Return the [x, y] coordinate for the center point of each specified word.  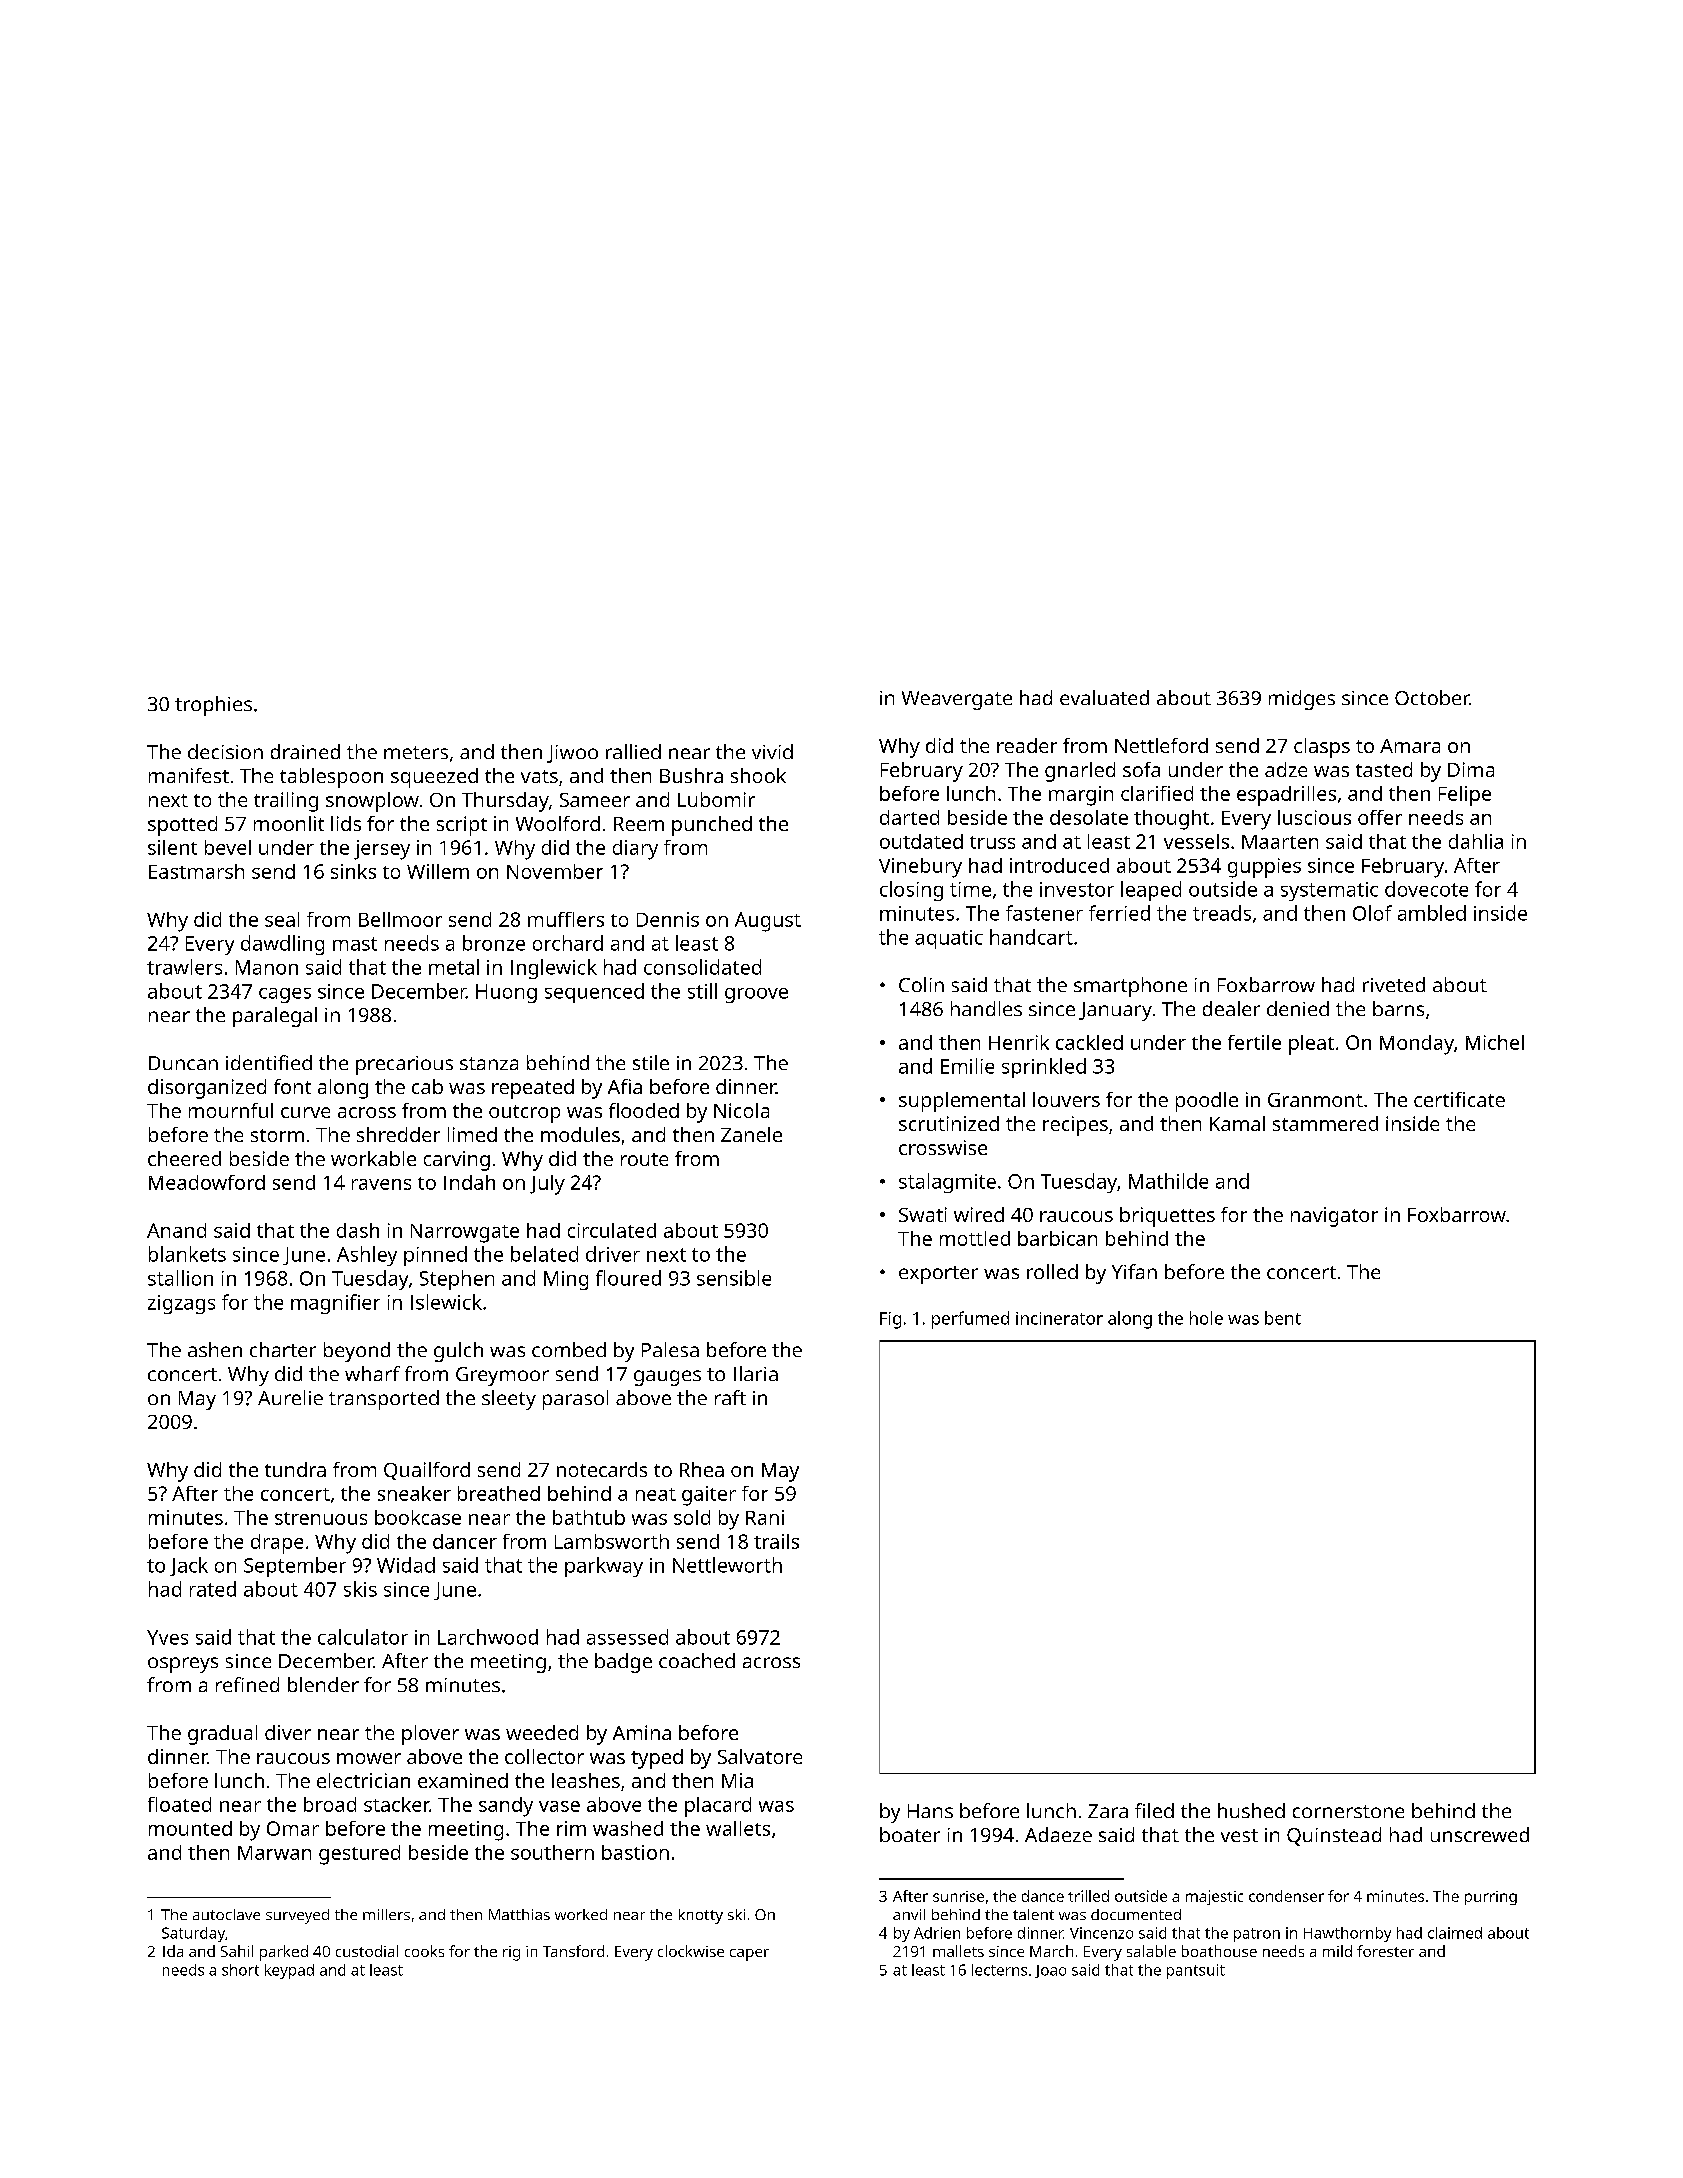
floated [179, 1804]
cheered [184, 1158]
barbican [1057, 1238]
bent [1283, 1318]
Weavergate [957, 700]
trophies [213, 706]
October [1432, 697]
